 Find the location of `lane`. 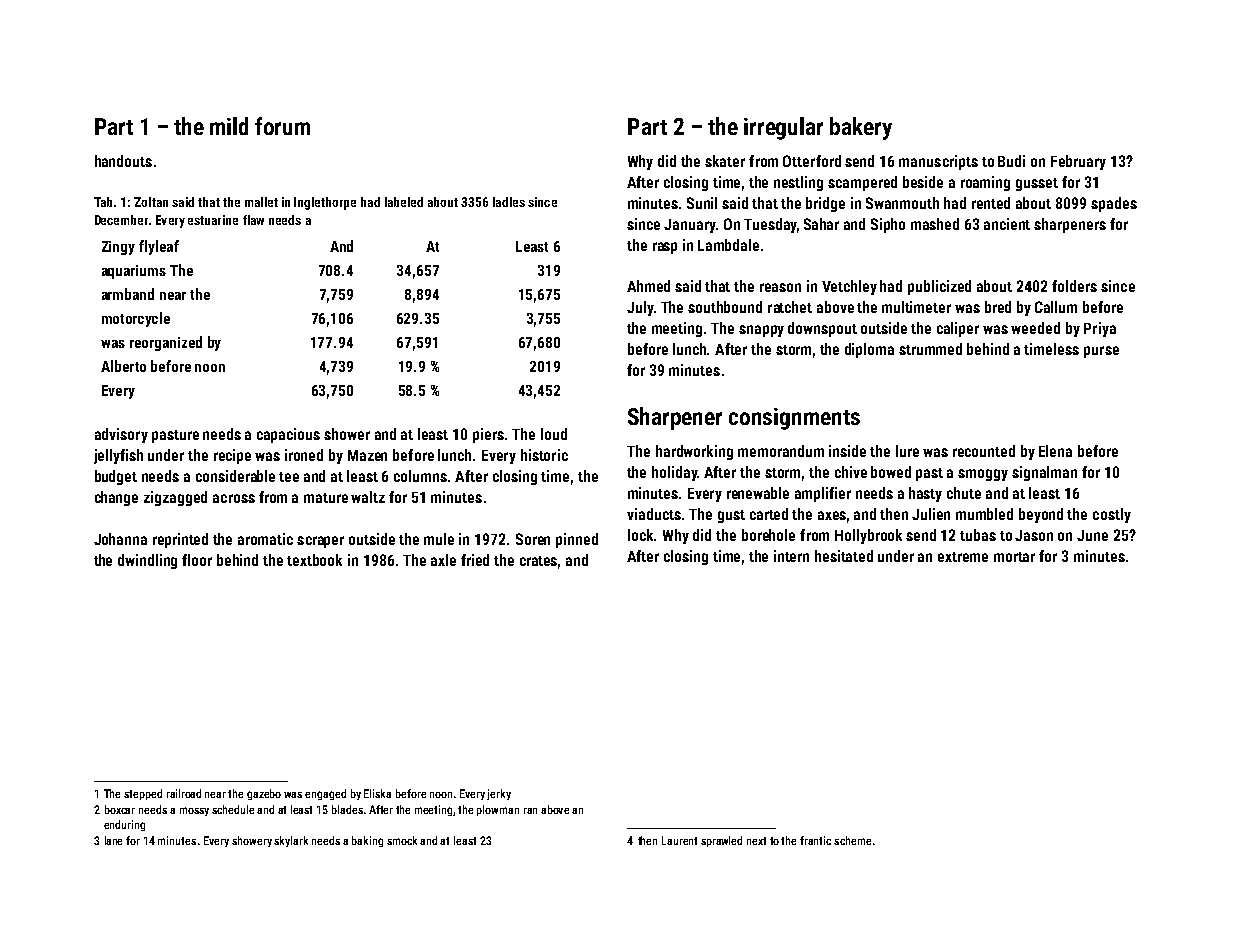

lane is located at coordinates (113, 840).
